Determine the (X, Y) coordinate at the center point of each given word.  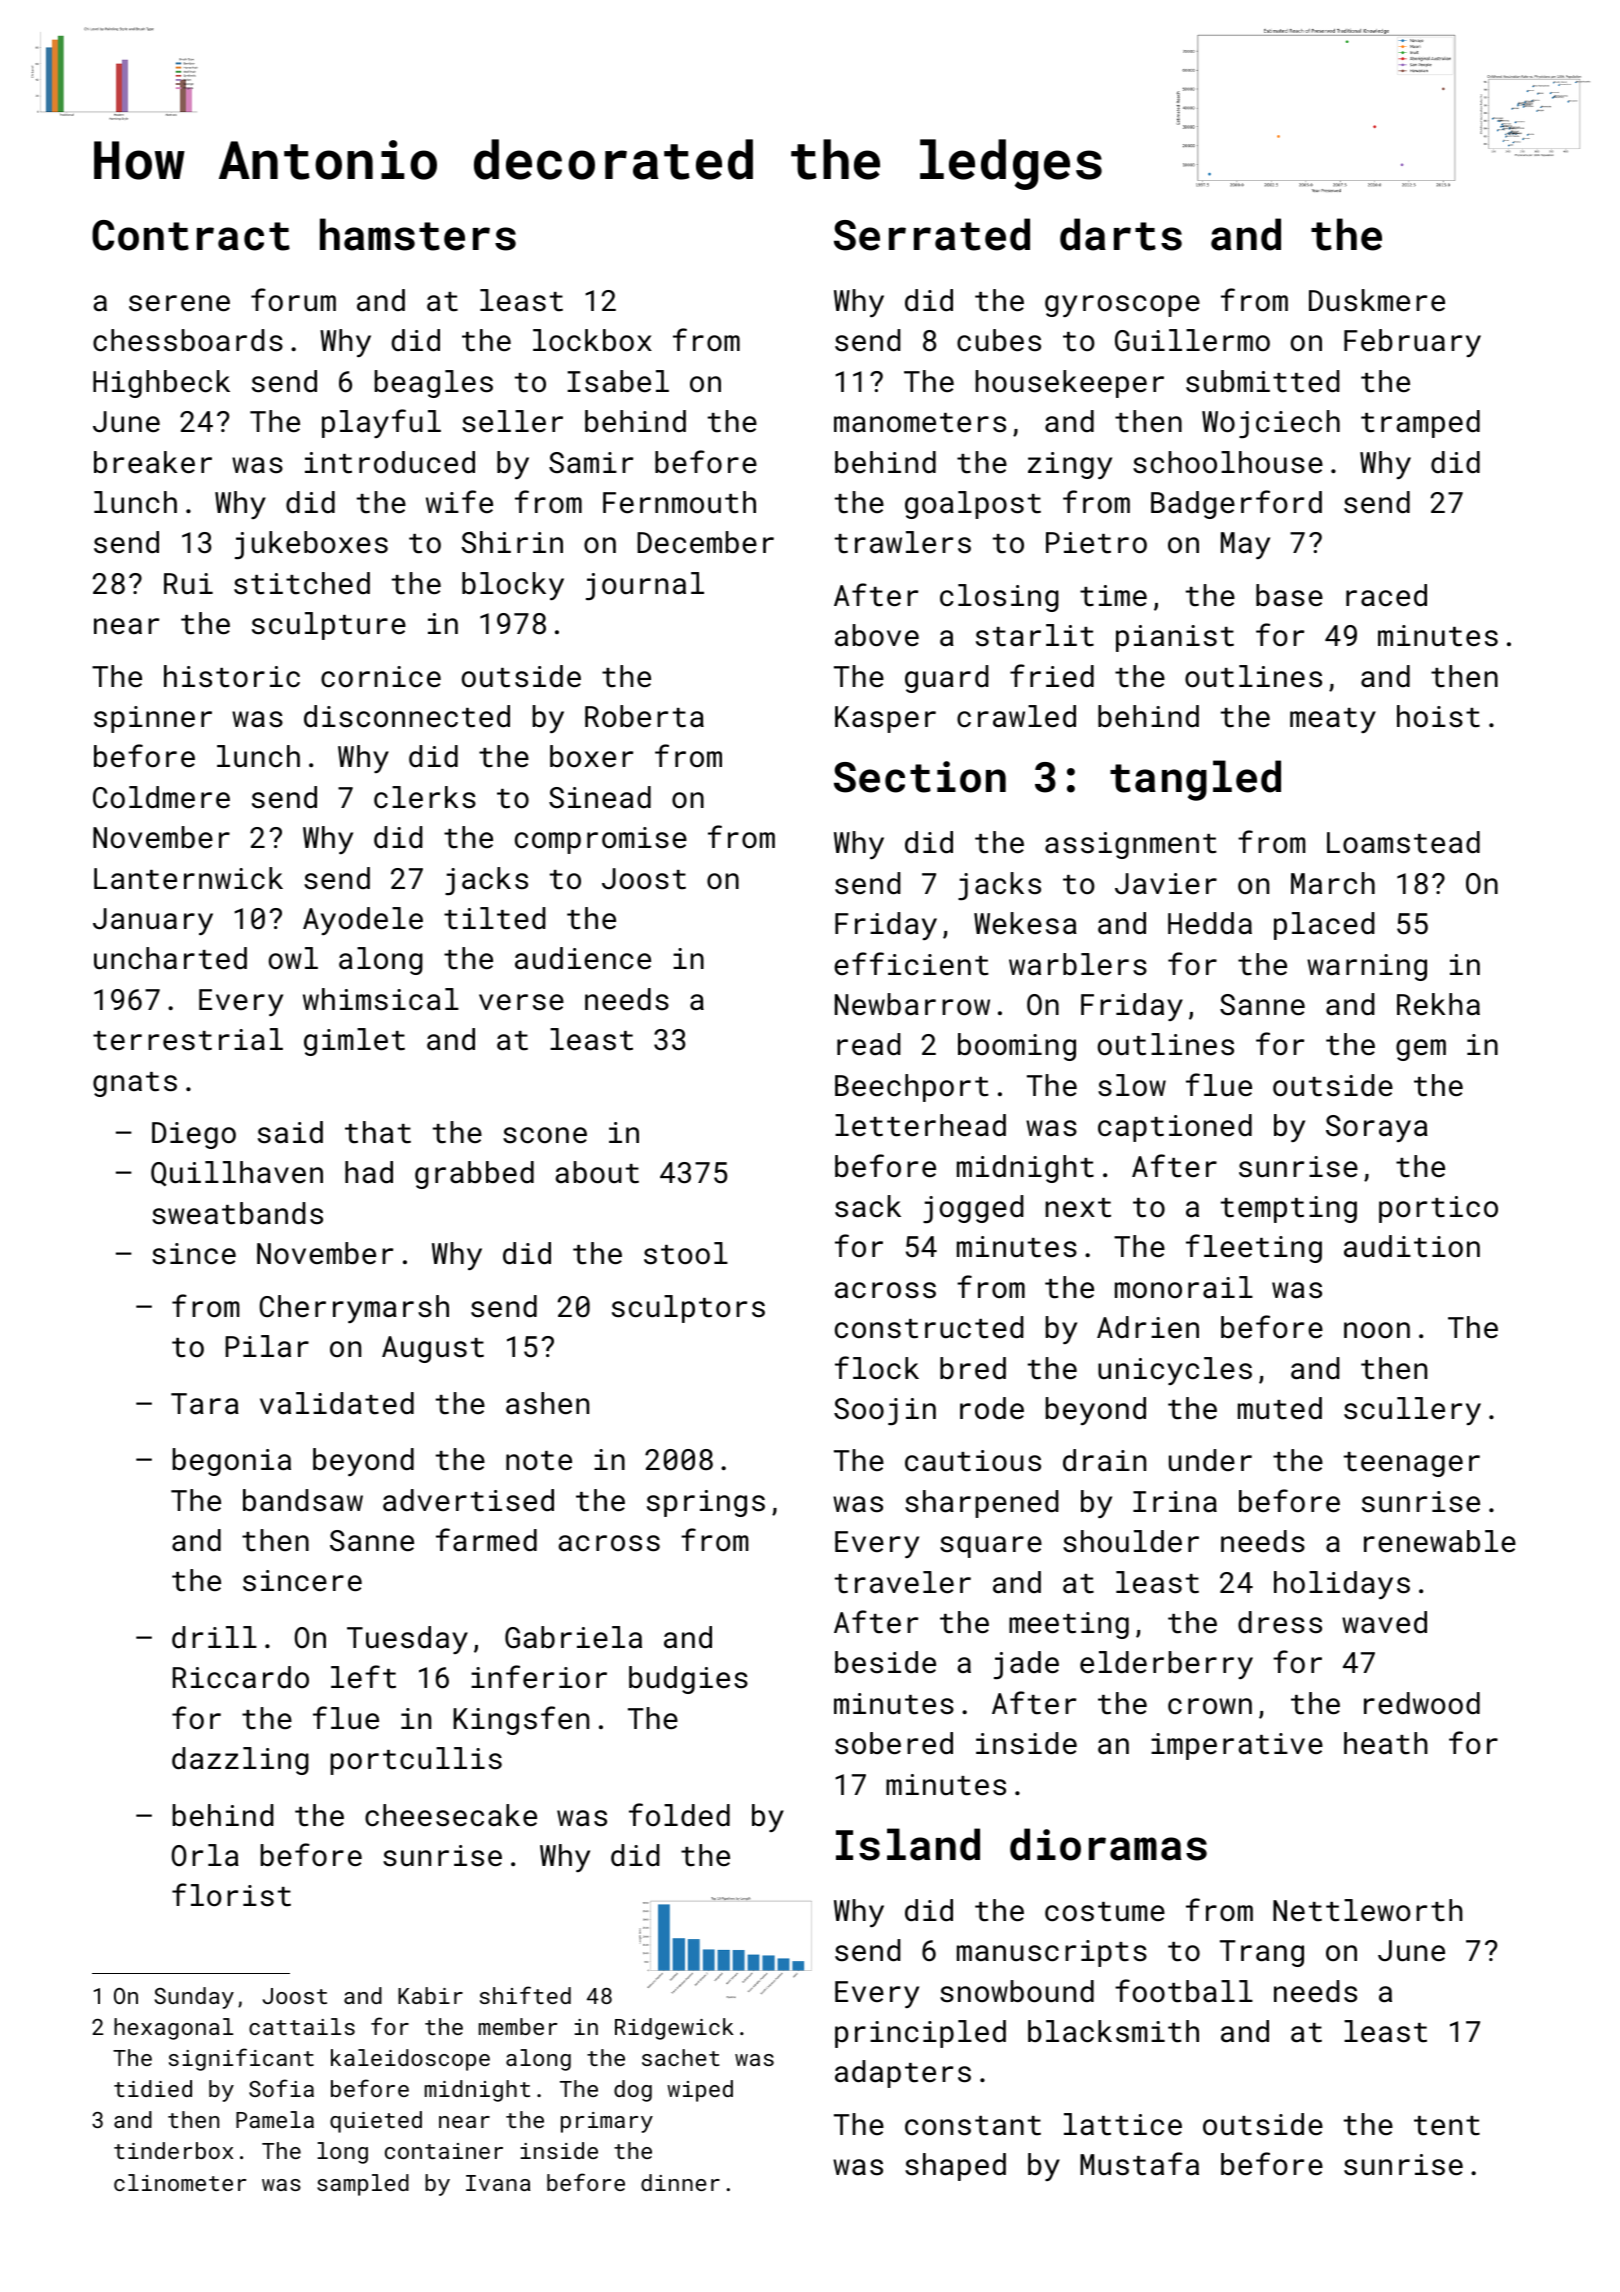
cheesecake (451, 1815)
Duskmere (1377, 300)
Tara (205, 1404)
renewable (1440, 1541)
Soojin (885, 1411)
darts (1121, 234)
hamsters (418, 234)
